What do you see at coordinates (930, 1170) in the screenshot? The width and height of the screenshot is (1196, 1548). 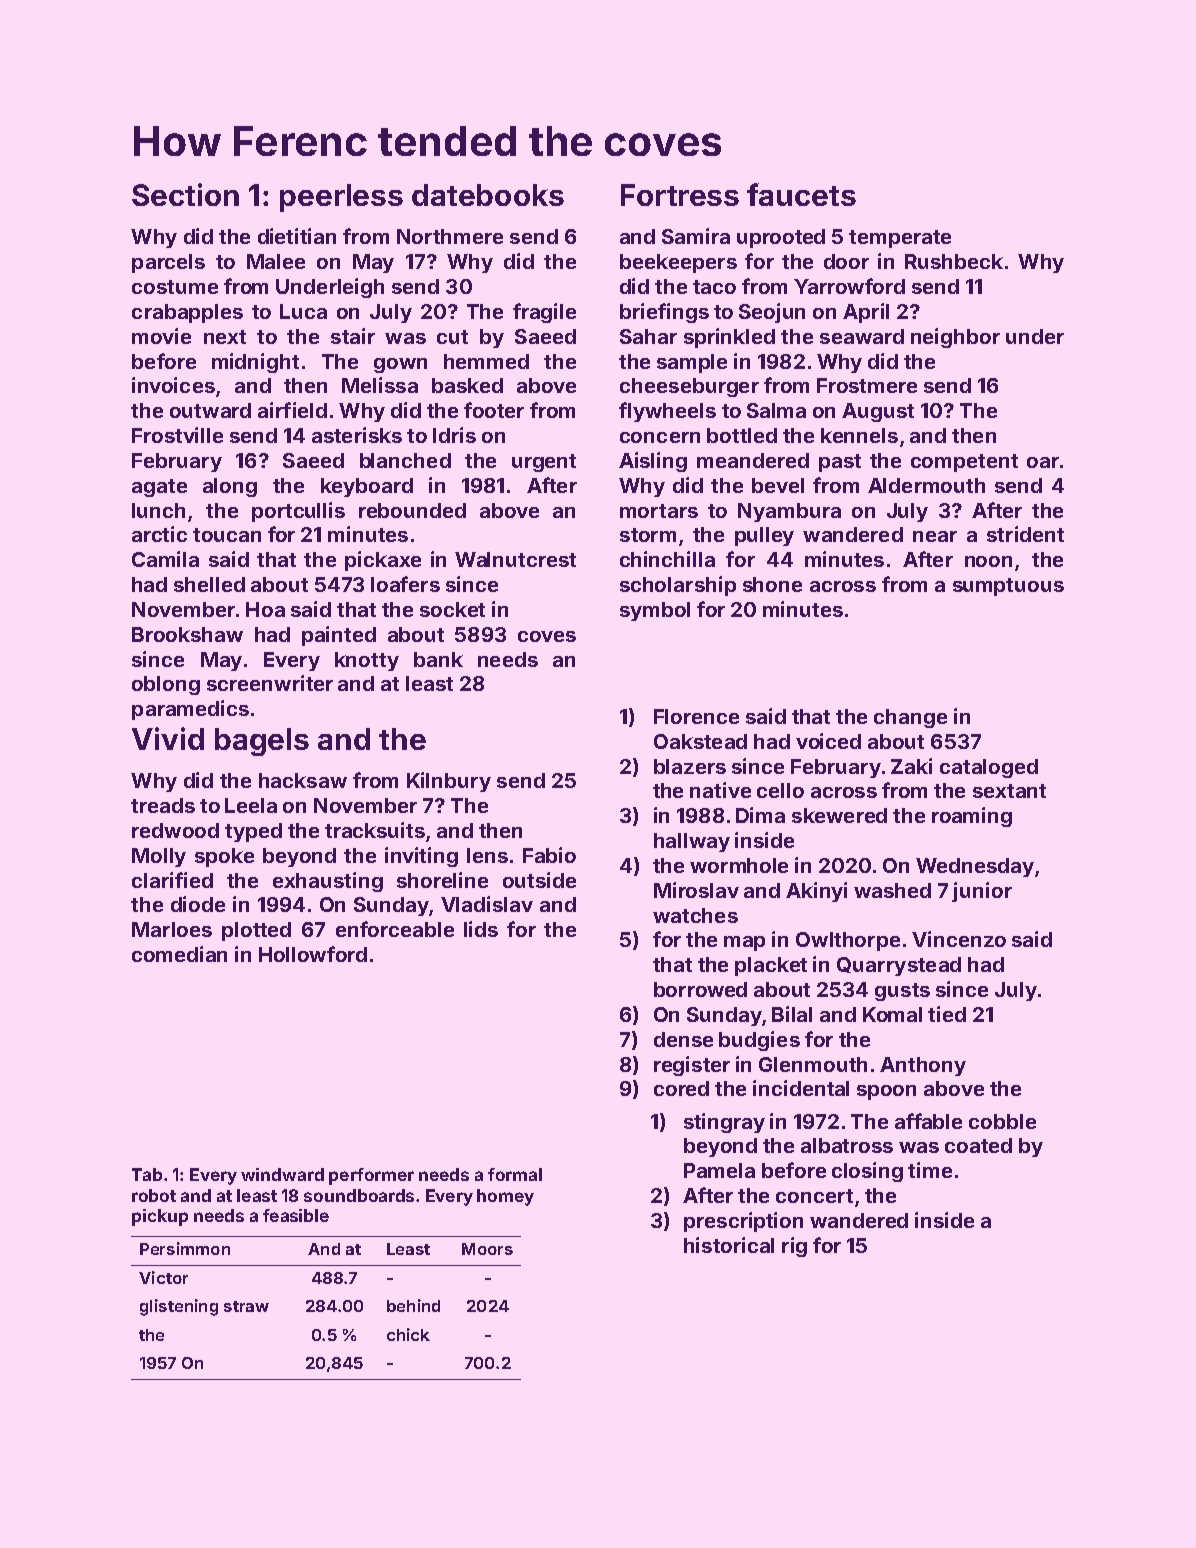 I see `time` at bounding box center [930, 1170].
